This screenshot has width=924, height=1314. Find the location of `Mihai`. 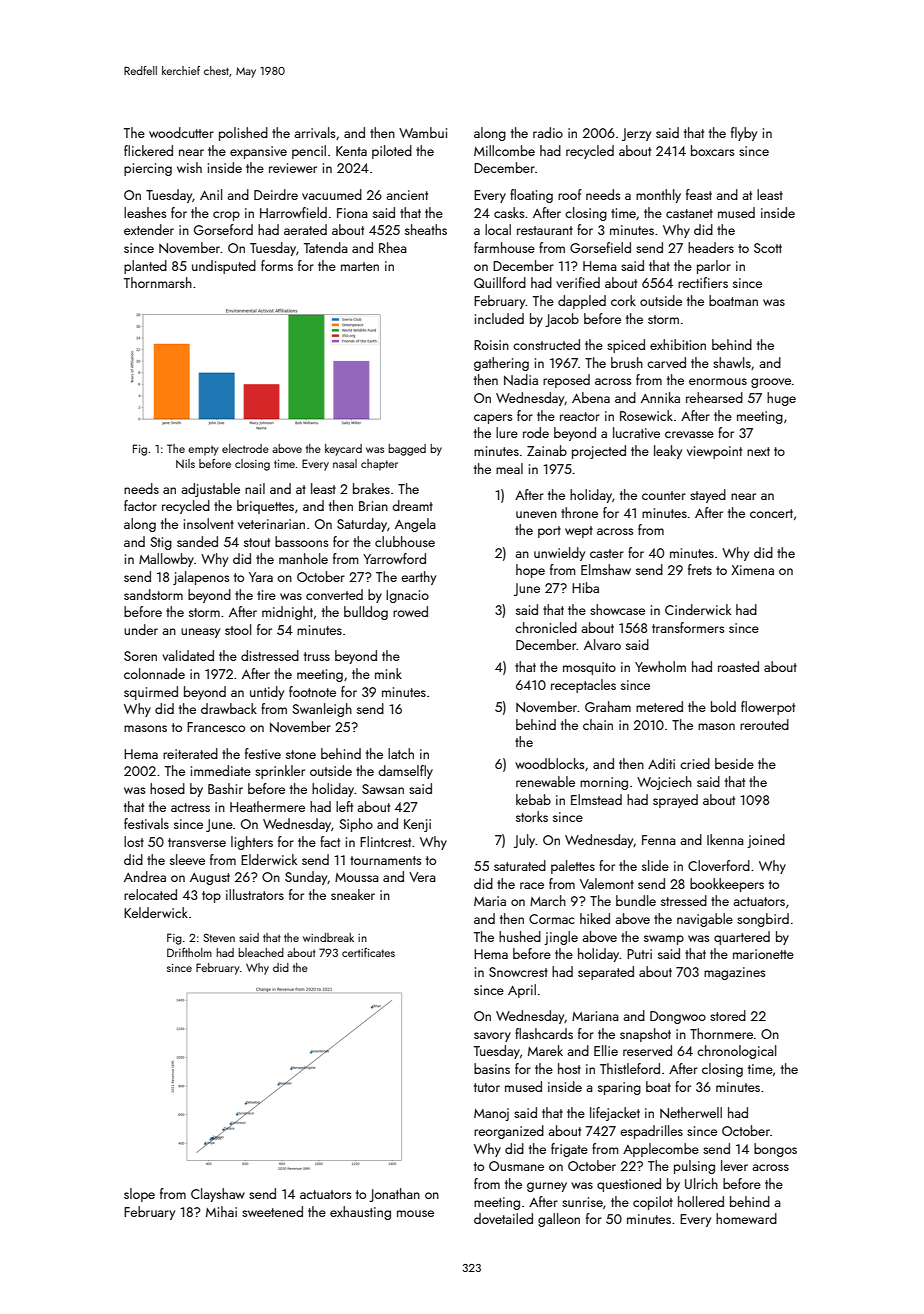

Mihai is located at coordinates (221, 1211).
